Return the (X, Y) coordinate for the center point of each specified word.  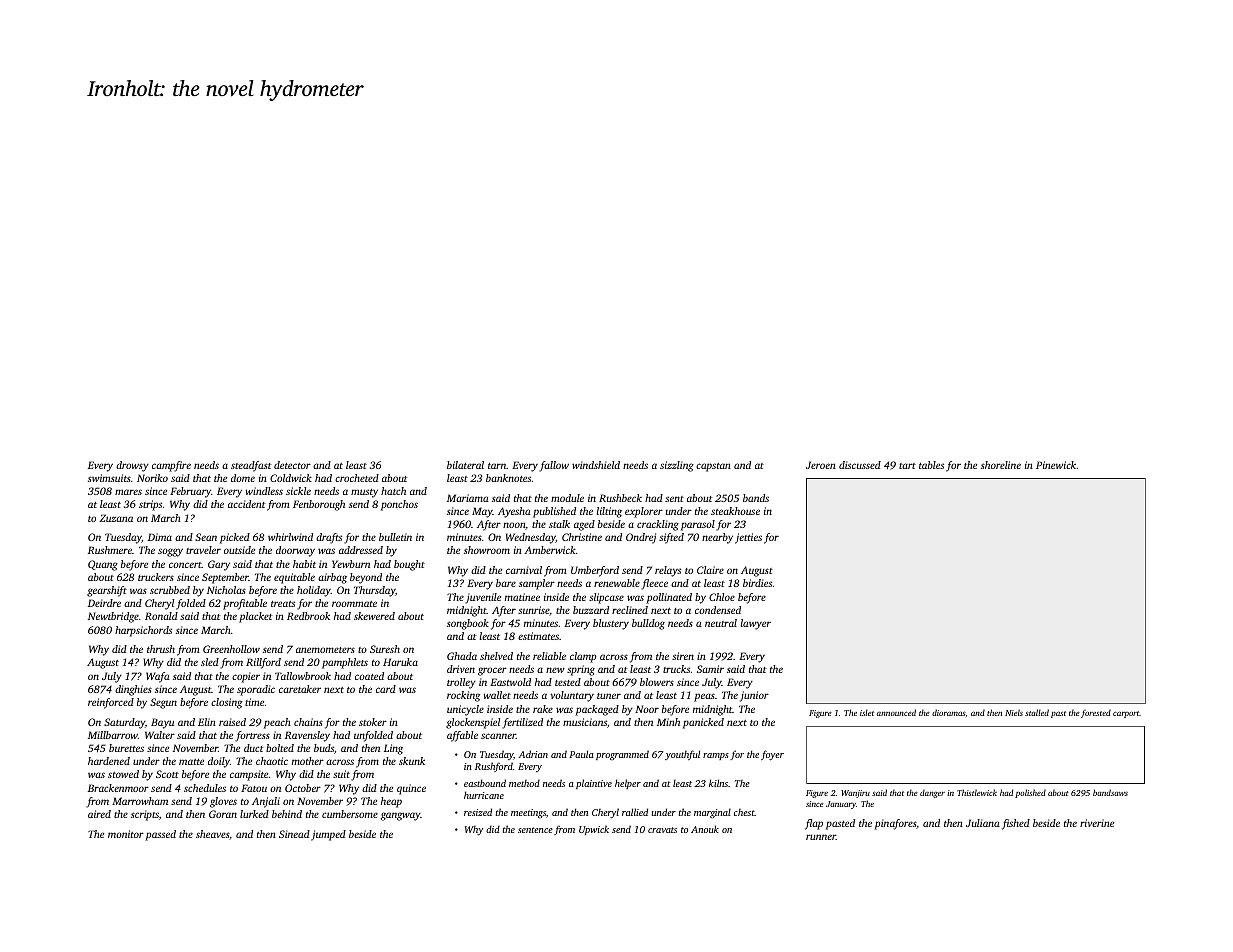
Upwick (594, 830)
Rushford (494, 767)
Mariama (468, 498)
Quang (103, 565)
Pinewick (1056, 465)
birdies (757, 583)
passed (160, 835)
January (841, 805)
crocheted (357, 478)
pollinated (669, 598)
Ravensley (307, 736)
